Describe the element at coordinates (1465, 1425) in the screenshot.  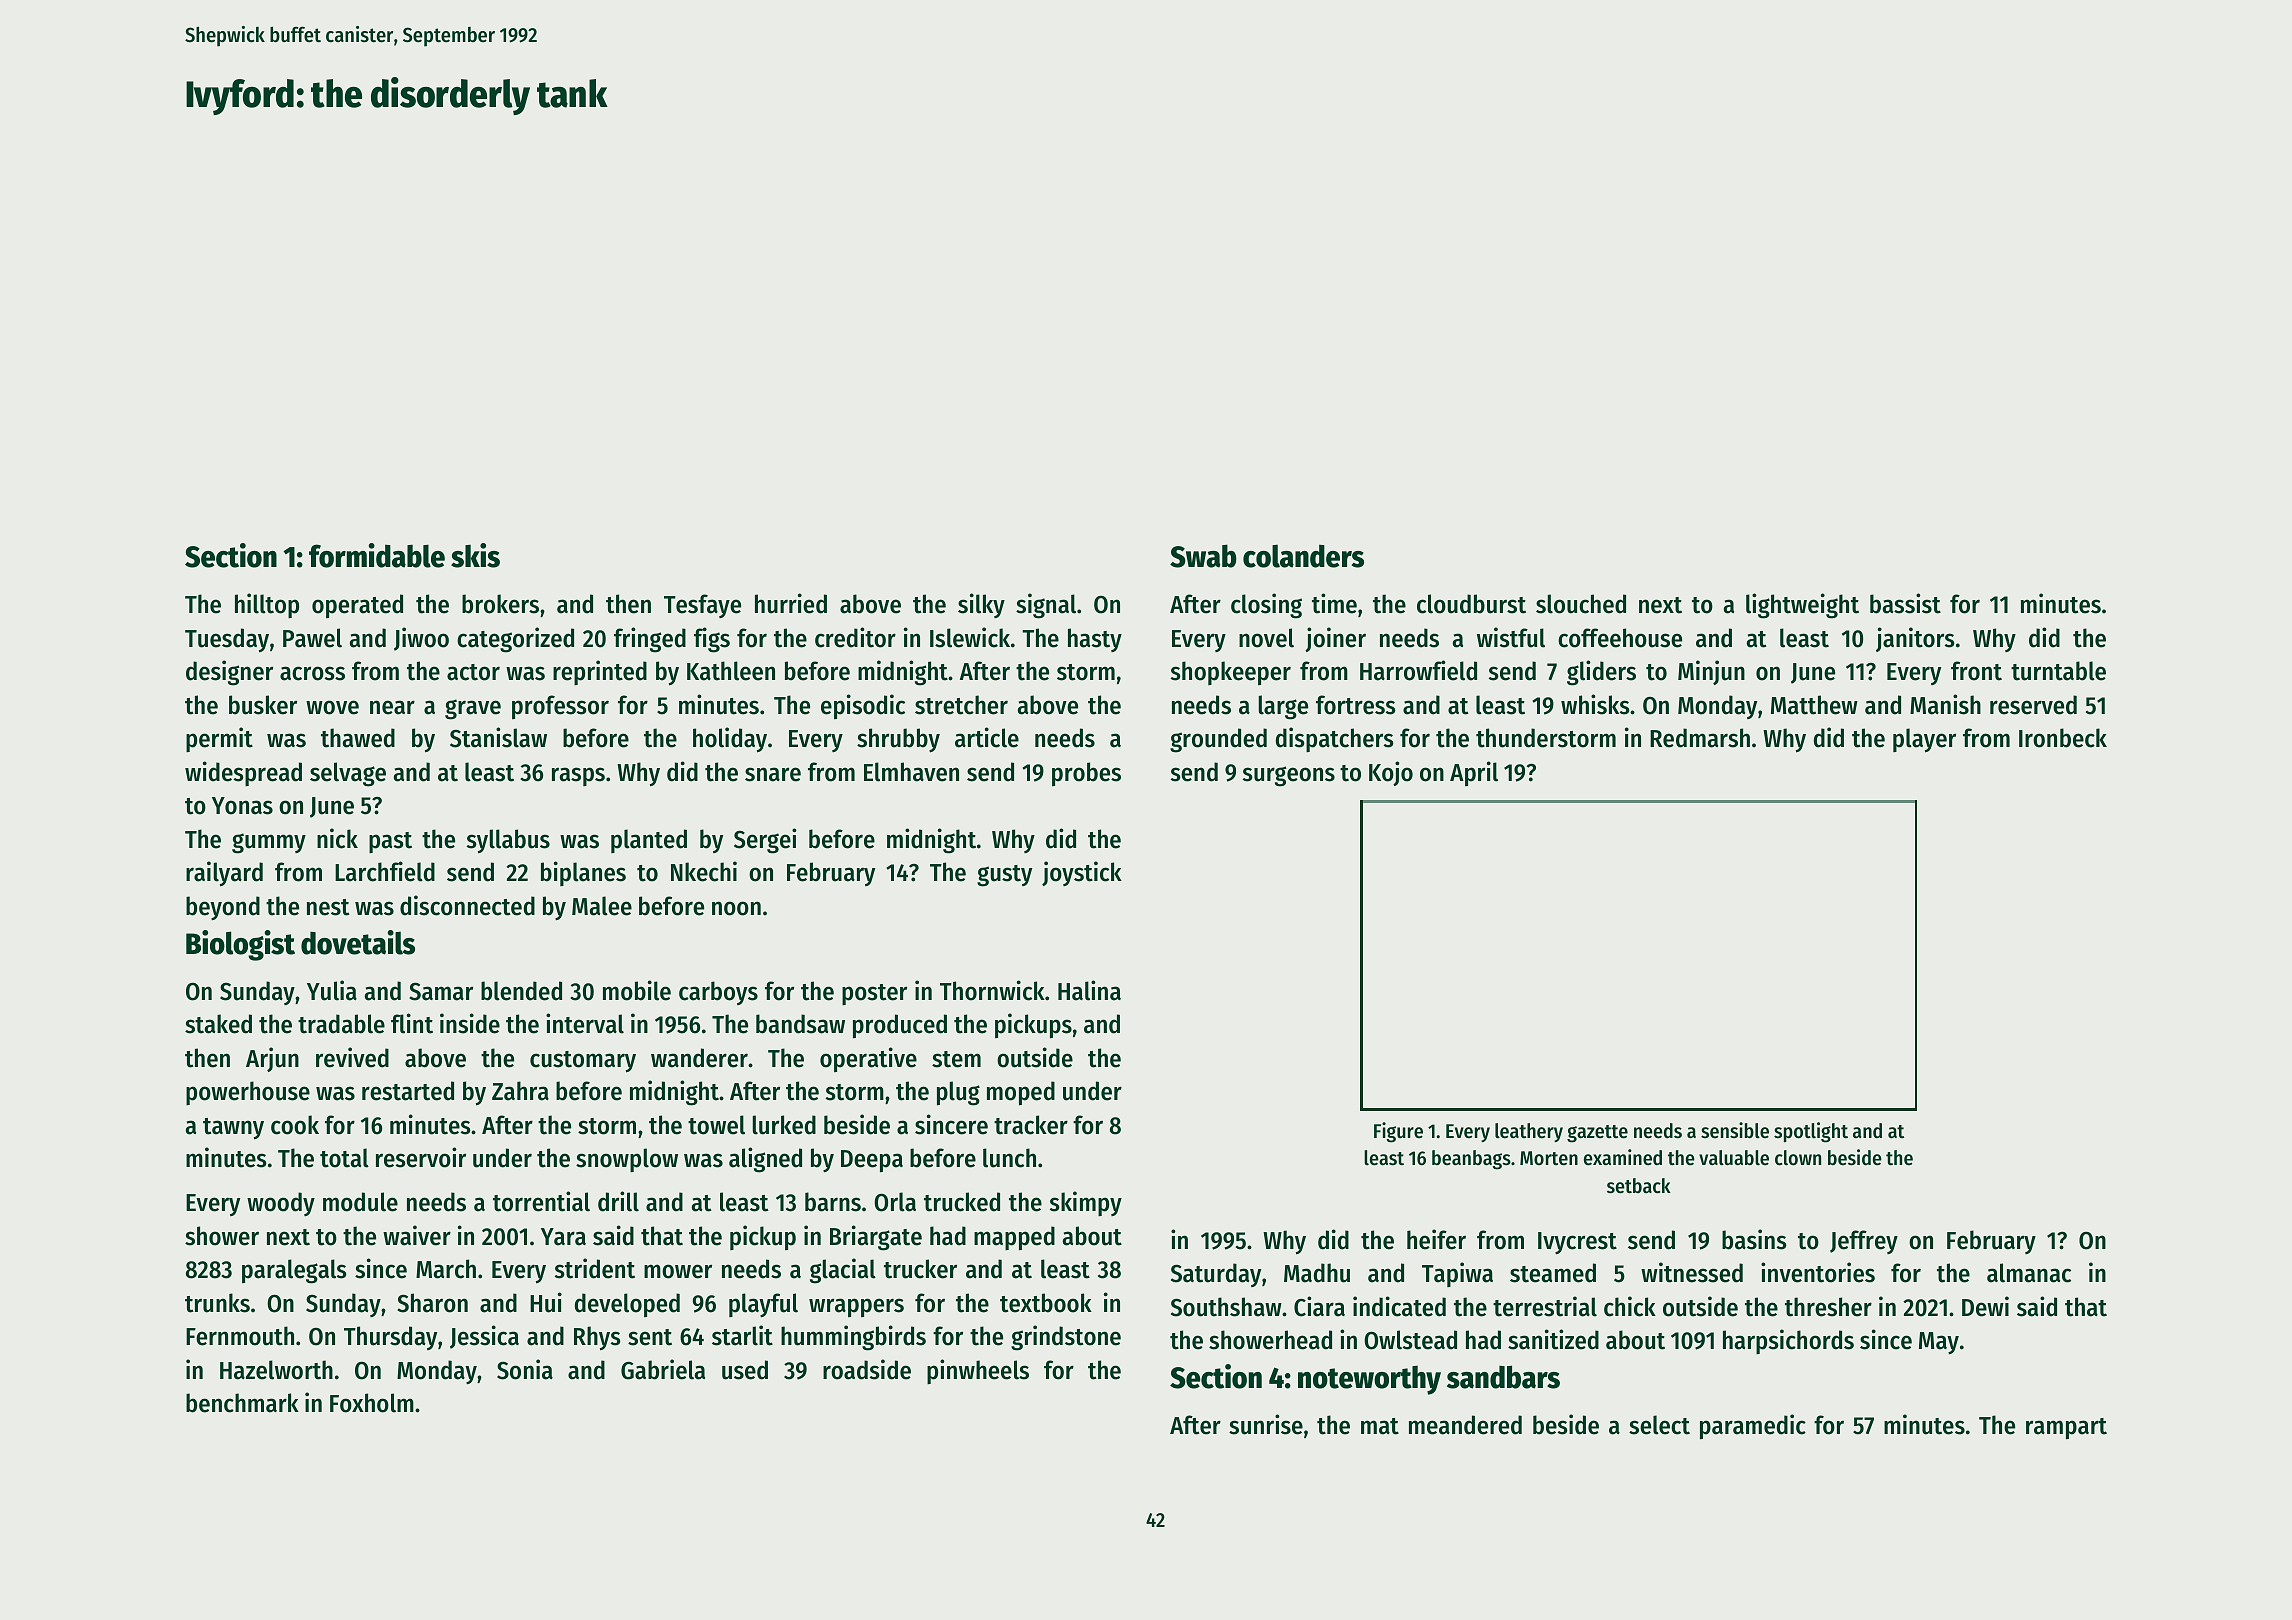
I see `meandered` at that location.
